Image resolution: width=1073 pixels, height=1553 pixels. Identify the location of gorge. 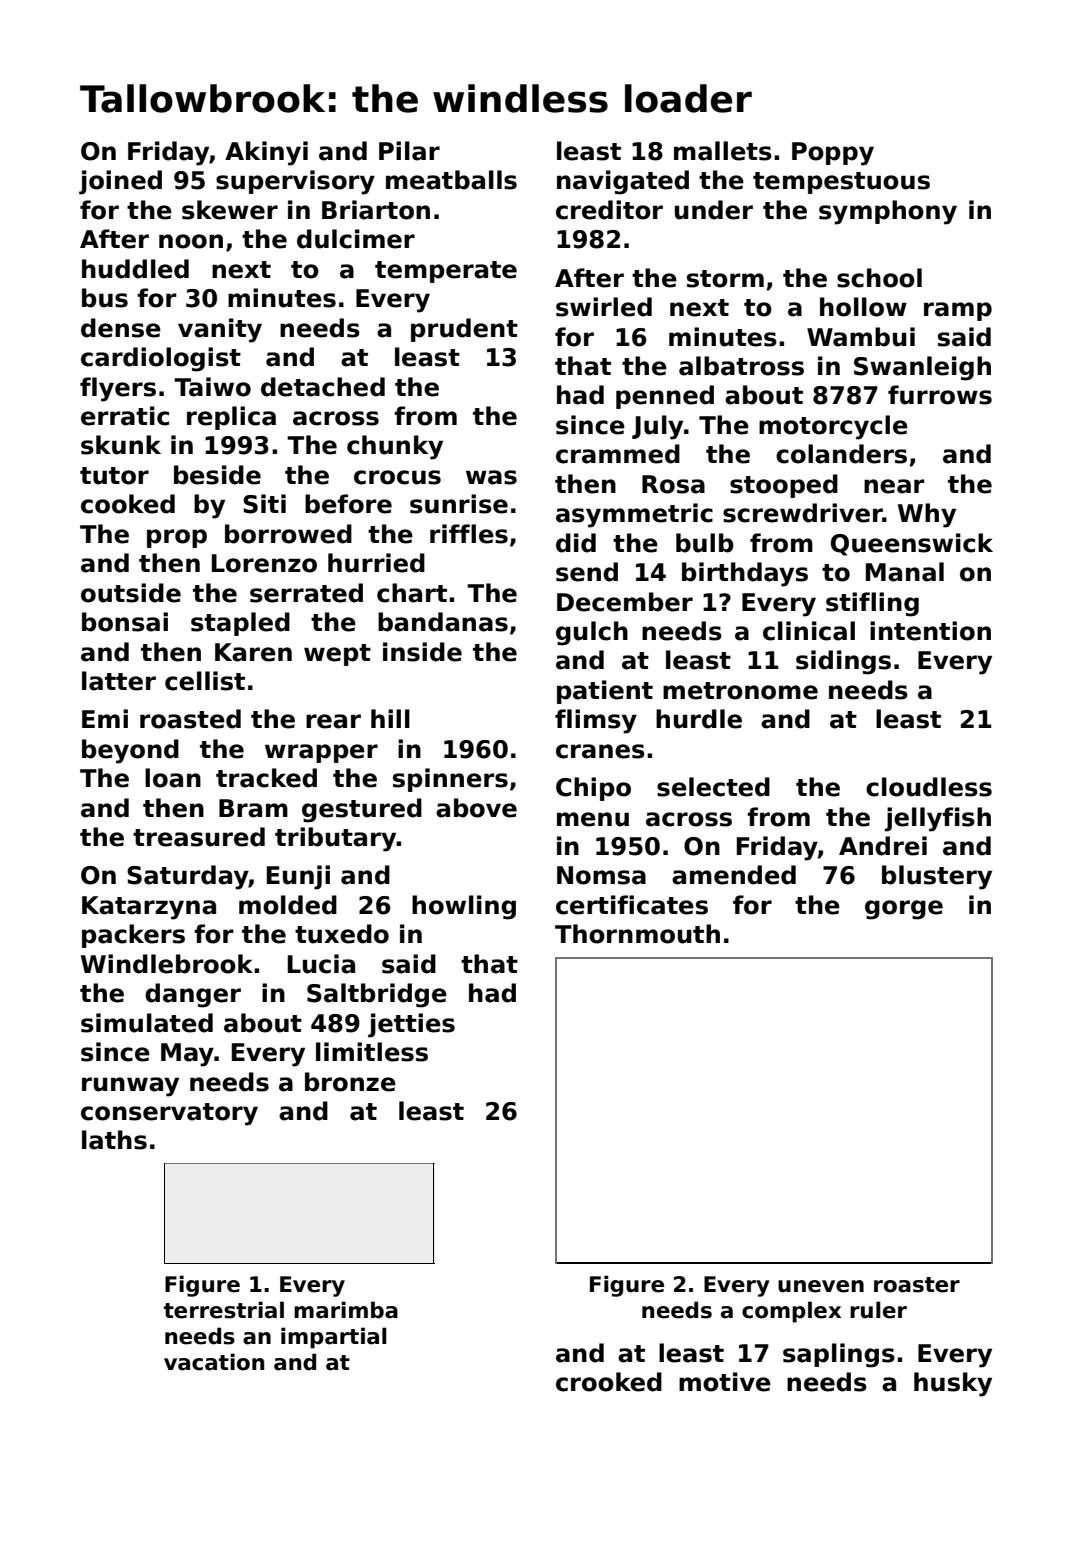
(904, 910).
